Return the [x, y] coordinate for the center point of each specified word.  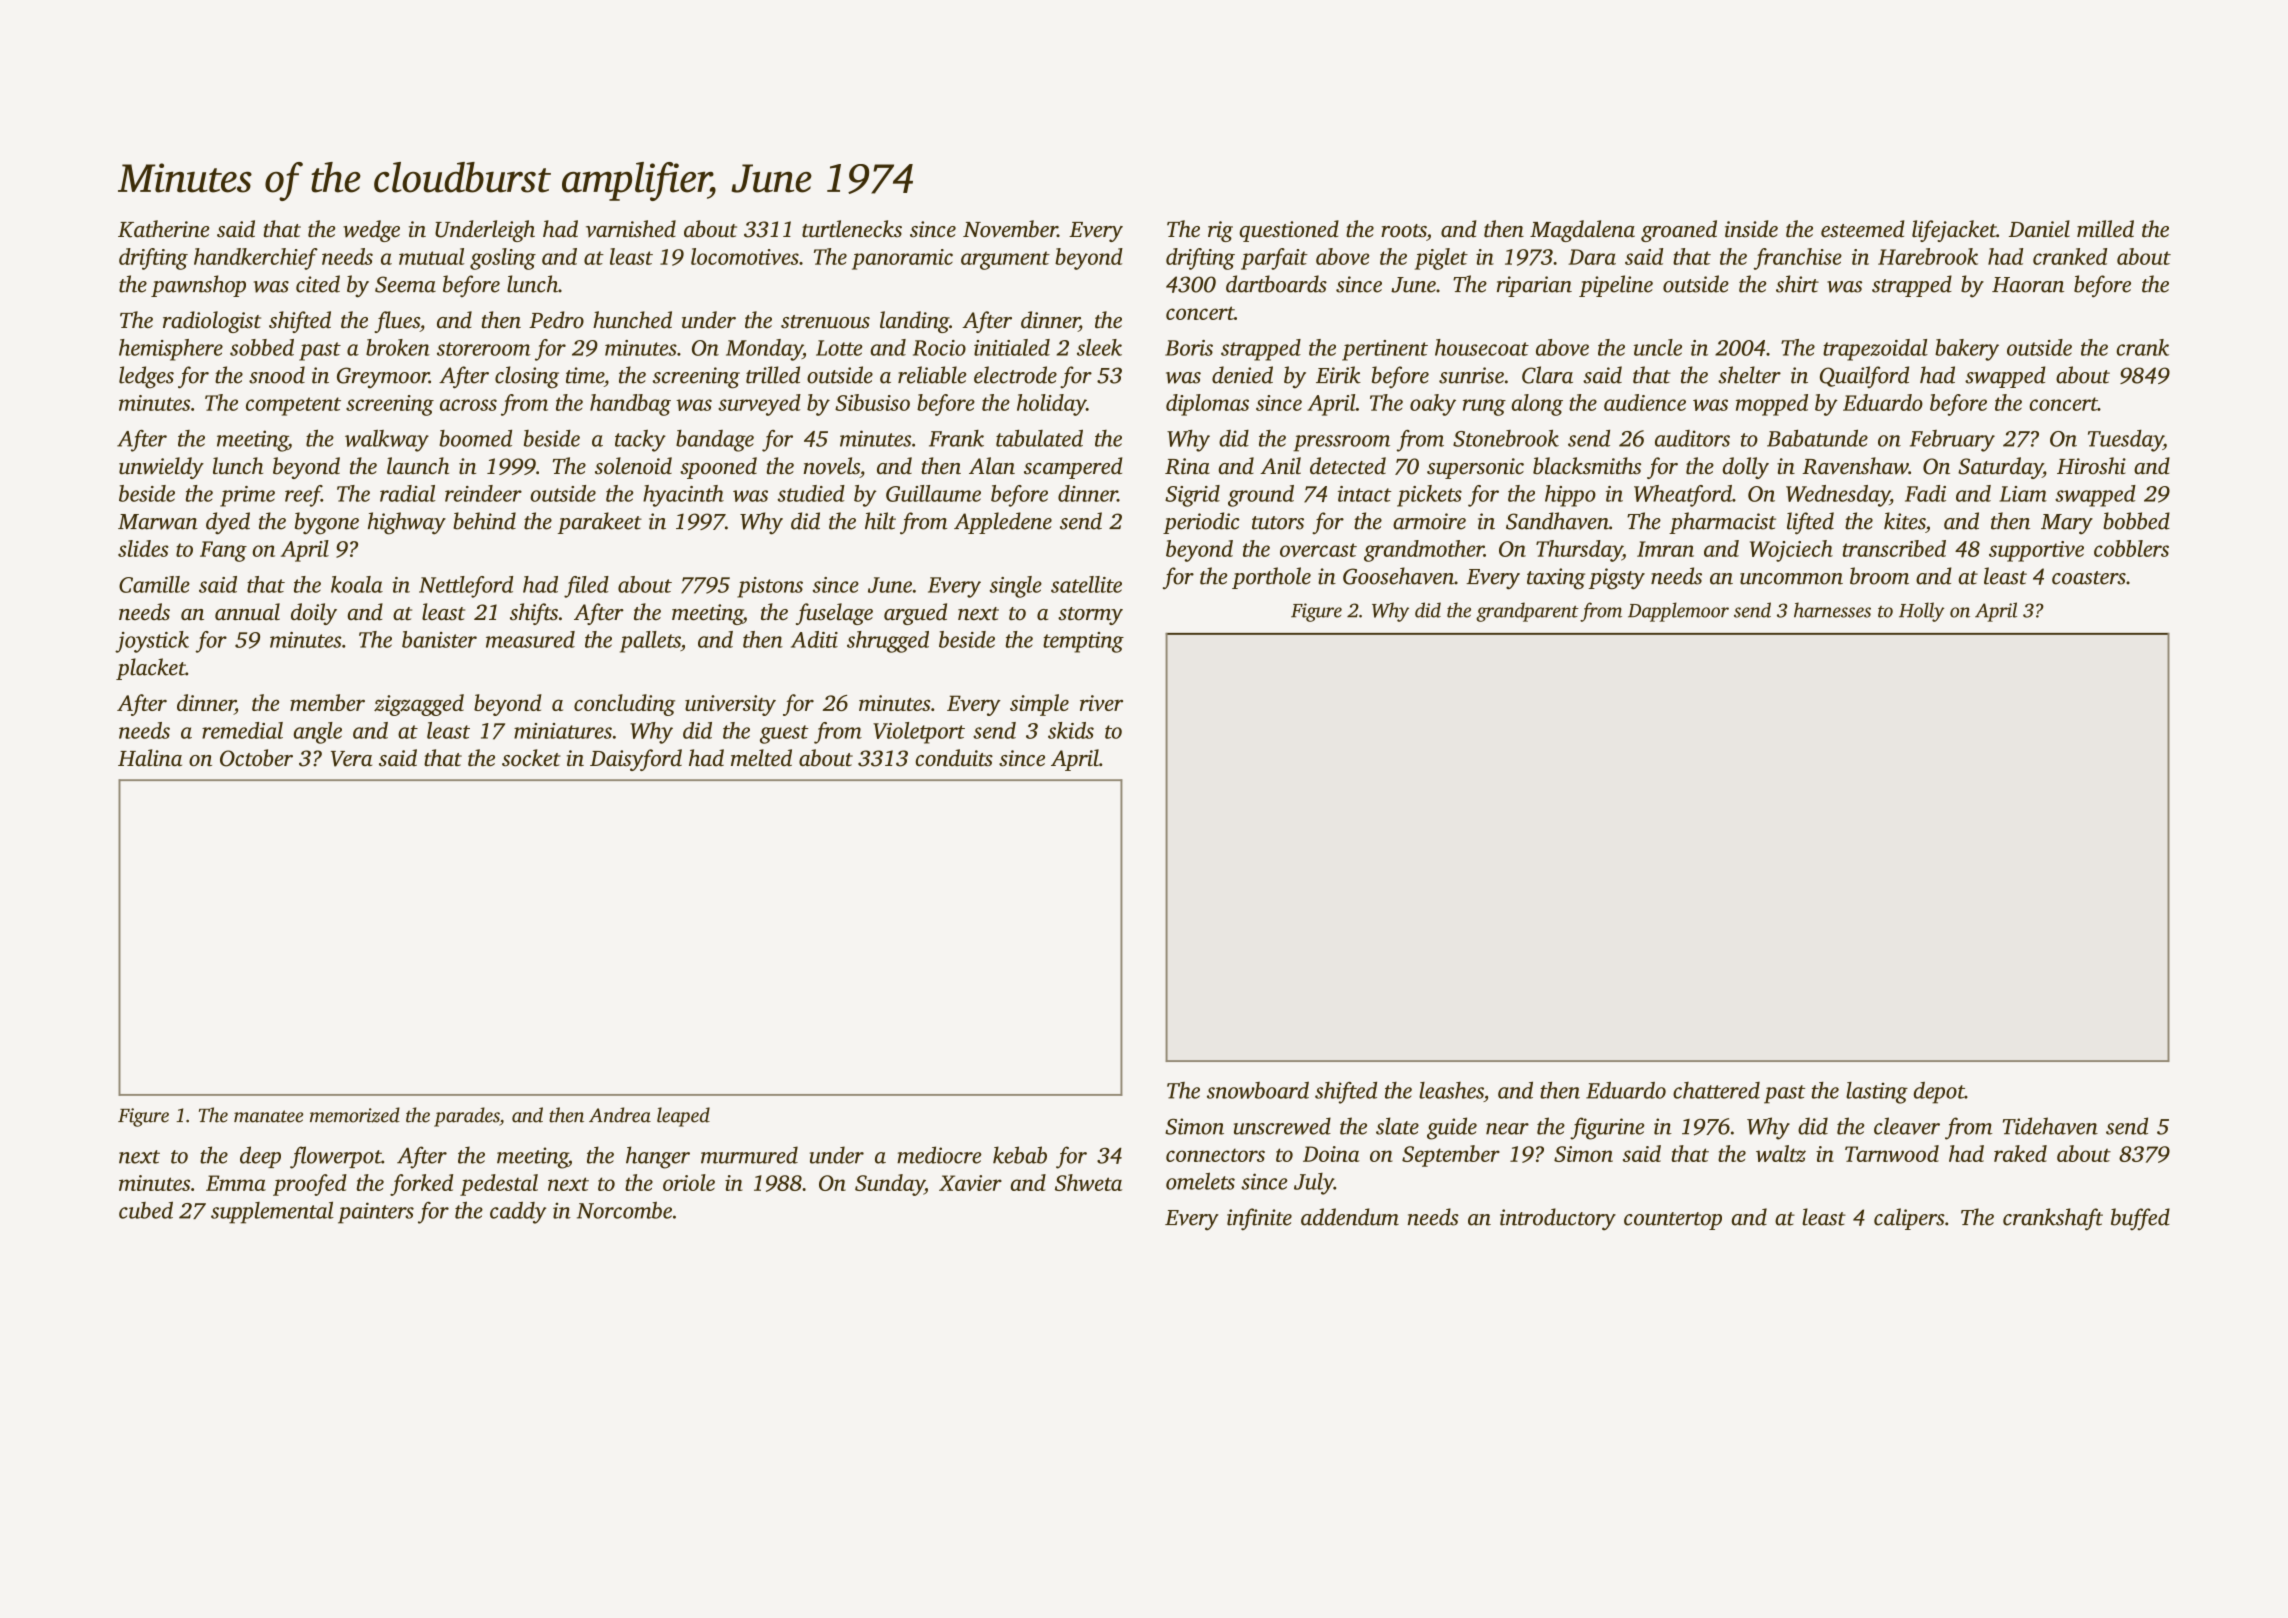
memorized [355, 1115]
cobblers [2131, 548]
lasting [1877, 1093]
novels [831, 466]
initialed [1012, 347]
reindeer [483, 493]
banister [439, 639]
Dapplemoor [1678, 612]
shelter [1749, 375]
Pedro [556, 320]
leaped [683, 1117]
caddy [518, 1213]
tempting [1083, 642]
